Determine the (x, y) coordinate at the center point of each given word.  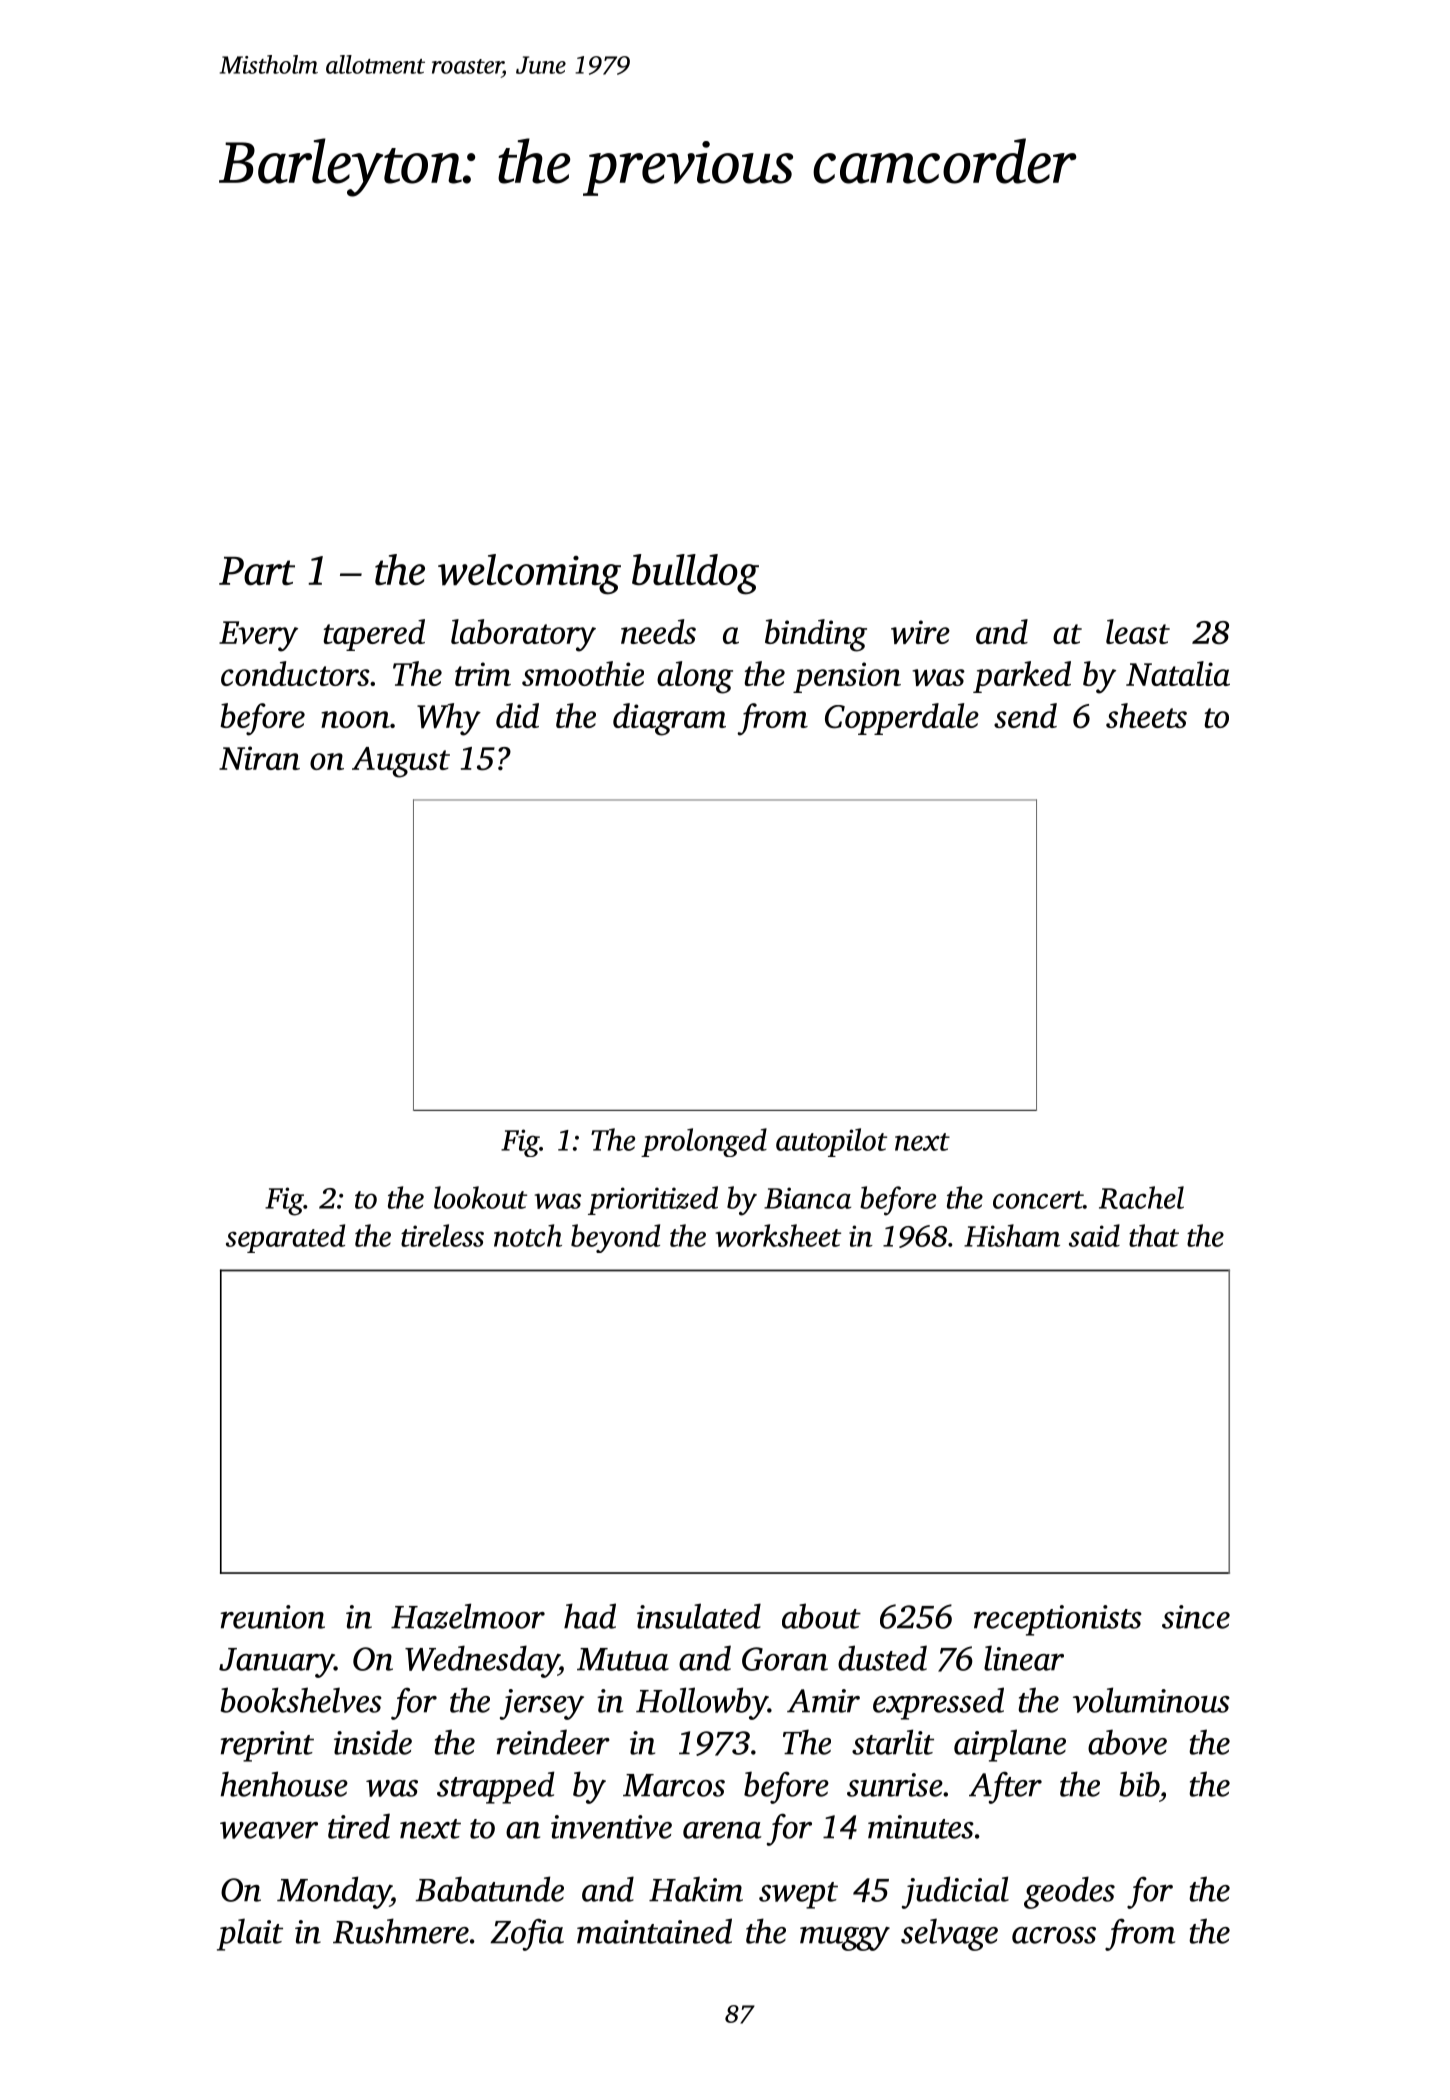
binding (816, 635)
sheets (1146, 715)
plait (250, 1934)
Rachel (1141, 1197)
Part (257, 571)
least (1138, 631)
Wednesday (482, 1661)
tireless (442, 1235)
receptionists (1058, 1620)
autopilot (831, 1142)
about (821, 1616)
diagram (669, 719)
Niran (259, 758)
